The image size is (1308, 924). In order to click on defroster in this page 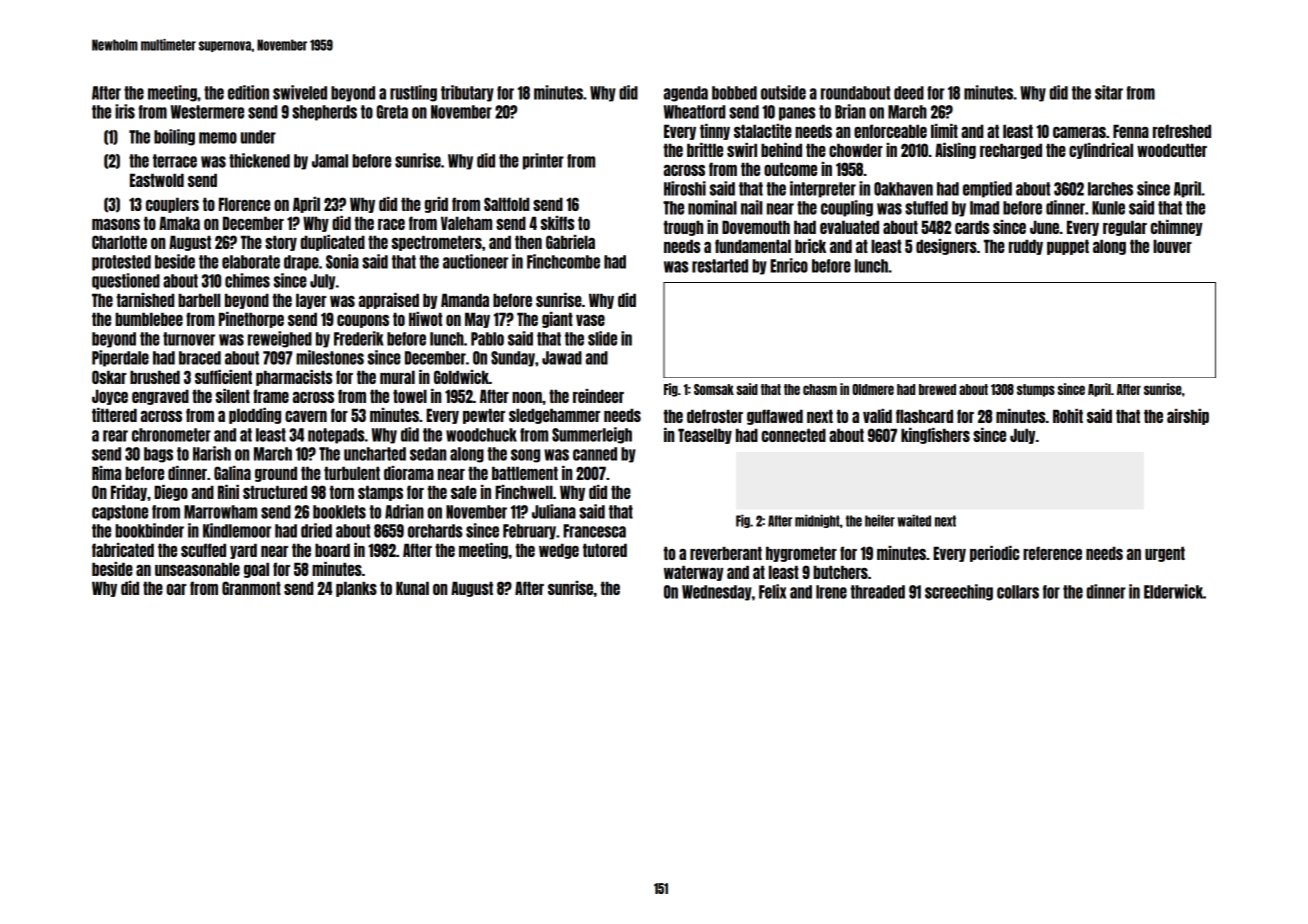, I will do `click(715, 416)`.
